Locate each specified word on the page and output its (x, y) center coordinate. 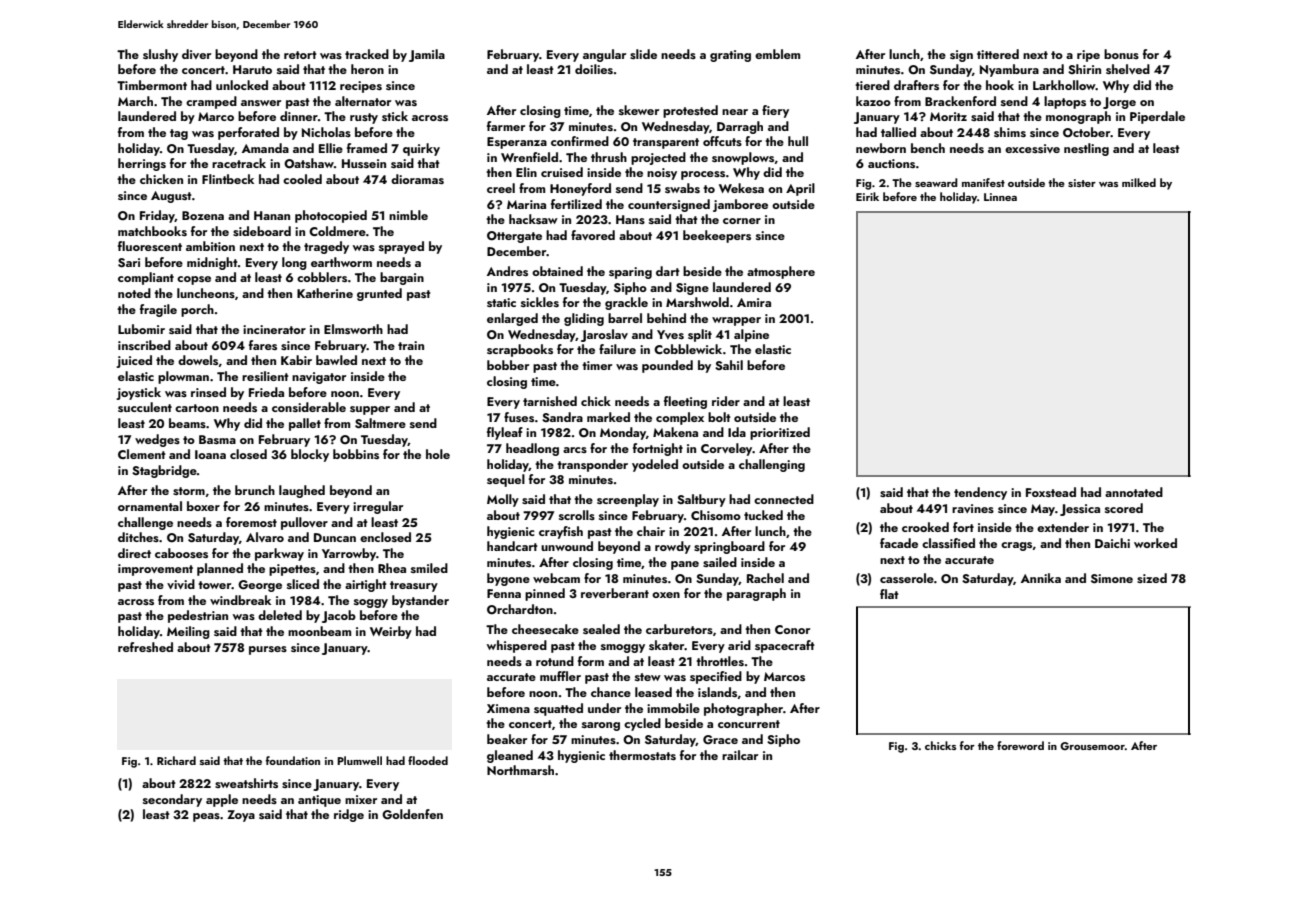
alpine (751, 335)
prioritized (780, 433)
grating (730, 56)
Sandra (562, 417)
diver (196, 54)
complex (680, 418)
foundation (293, 760)
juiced (134, 361)
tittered (998, 54)
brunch (255, 490)
